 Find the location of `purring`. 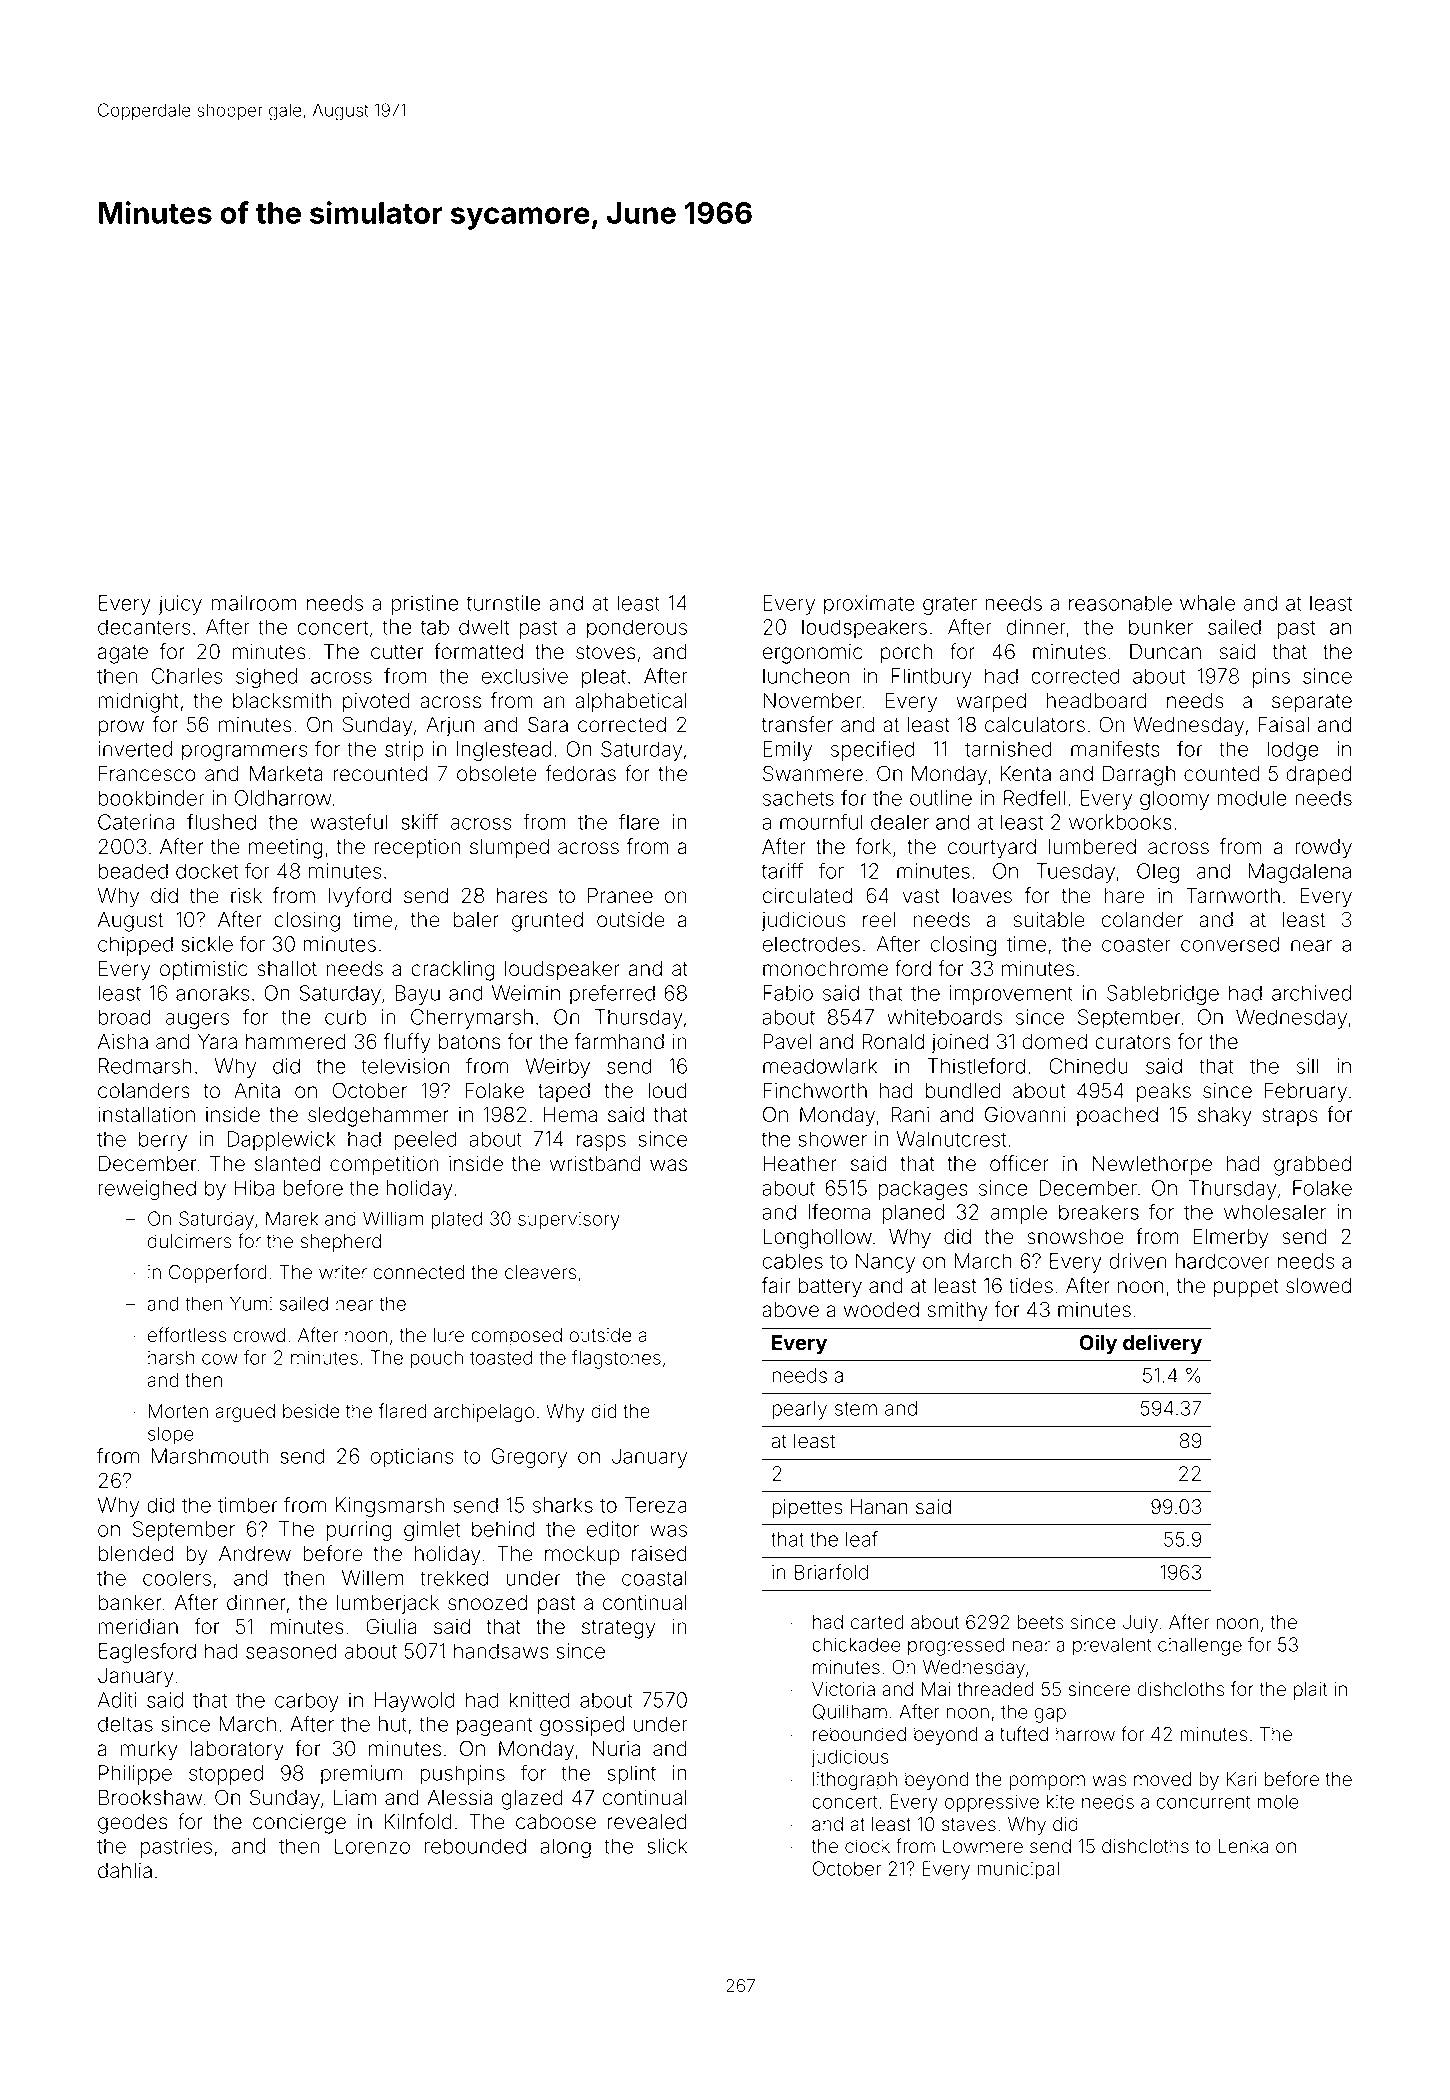

purring is located at coordinates (359, 1531).
